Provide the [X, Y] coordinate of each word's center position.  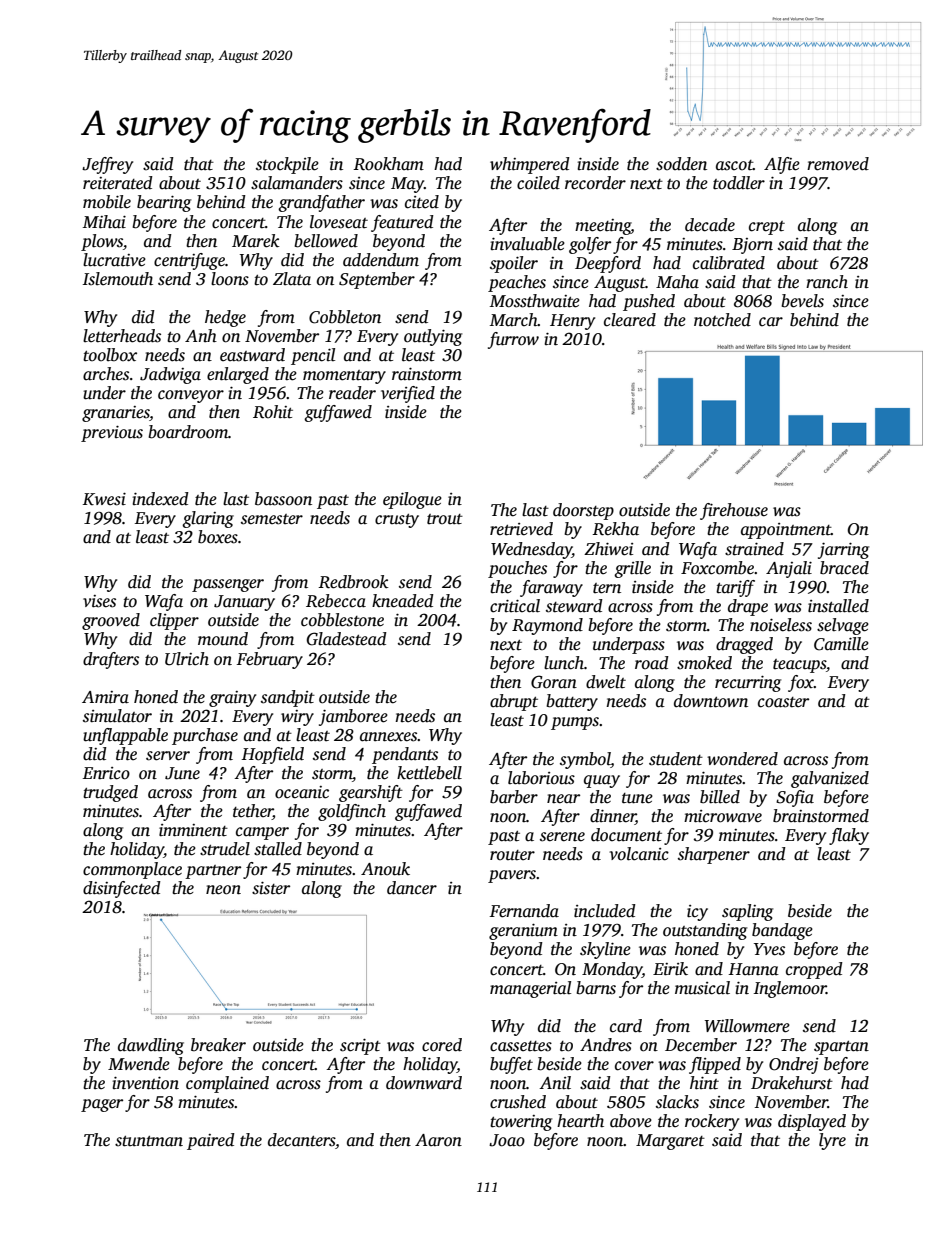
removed [838, 164]
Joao [507, 1140]
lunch [564, 663]
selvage [843, 626]
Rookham [388, 164]
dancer [412, 888]
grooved [111, 621]
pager [102, 1105]
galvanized [830, 779]
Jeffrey [107, 165]
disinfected [122, 889]
